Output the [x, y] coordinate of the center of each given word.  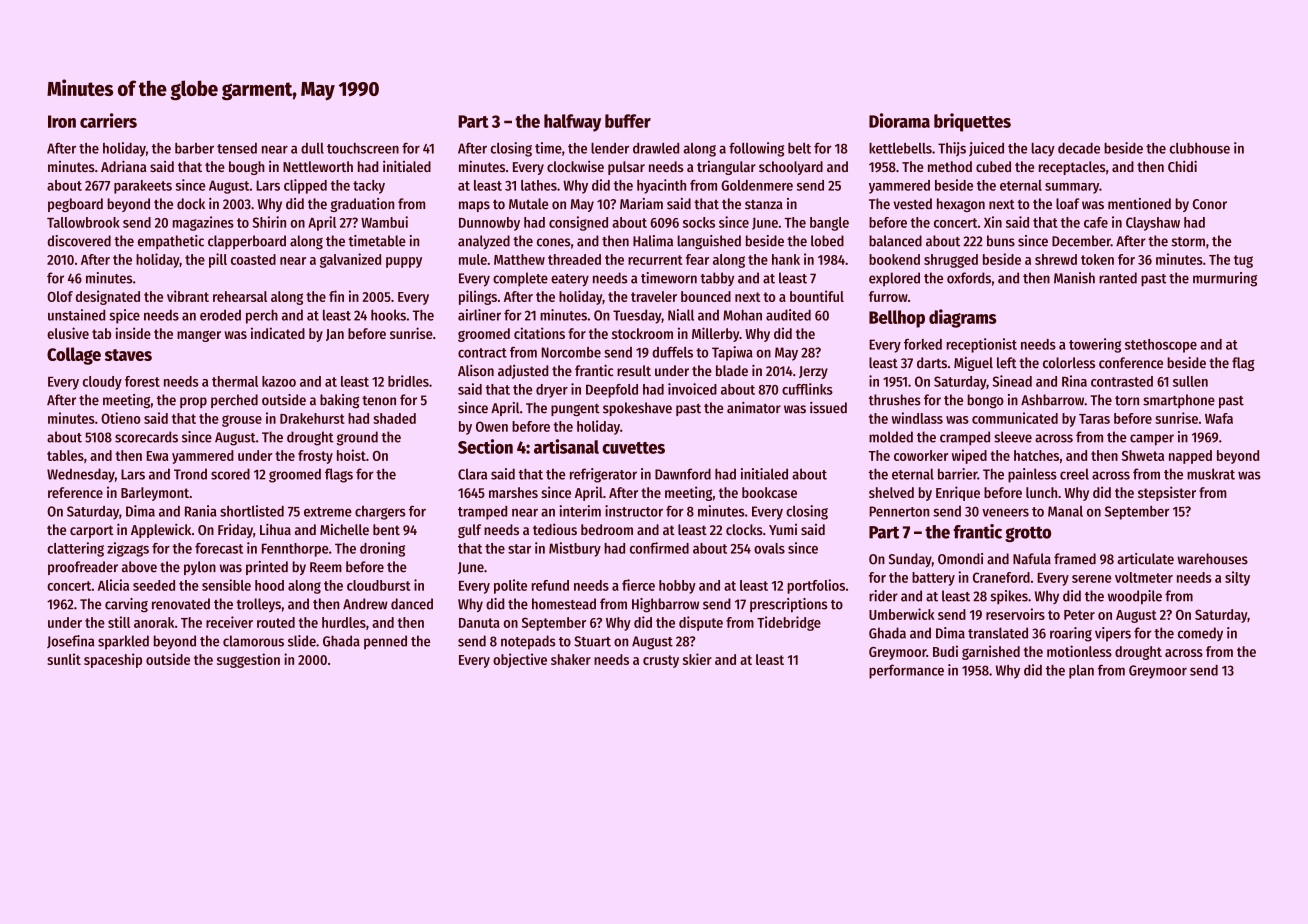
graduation [362, 205]
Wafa [1219, 418]
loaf [1067, 204]
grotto [1028, 534]
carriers [108, 120]
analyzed [484, 242]
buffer [628, 121]
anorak [154, 622]
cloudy [102, 383]
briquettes [972, 122]
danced [412, 604]
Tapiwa [732, 353]
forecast [219, 548]
